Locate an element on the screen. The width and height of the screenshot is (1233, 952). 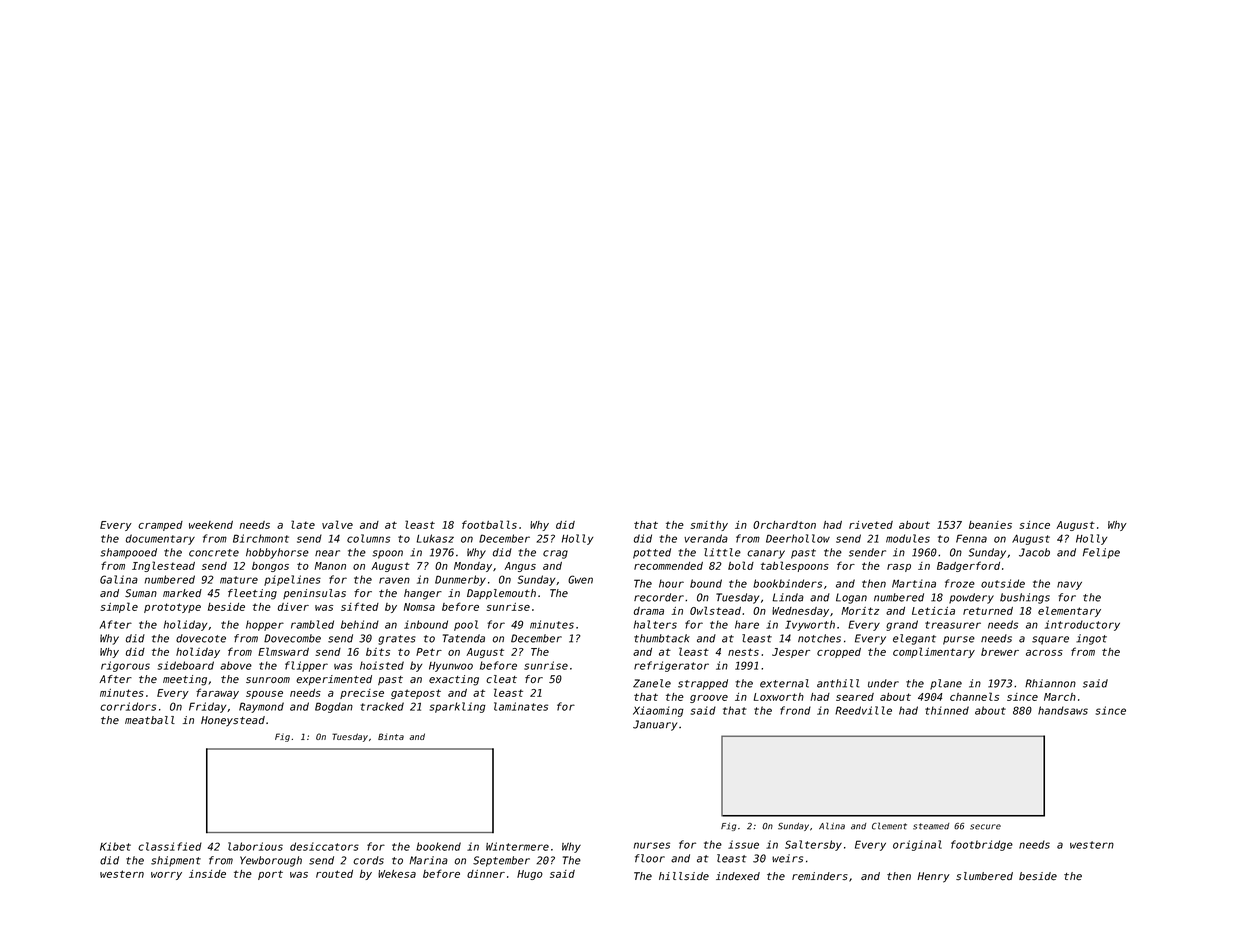
flipper is located at coordinates (306, 666).
